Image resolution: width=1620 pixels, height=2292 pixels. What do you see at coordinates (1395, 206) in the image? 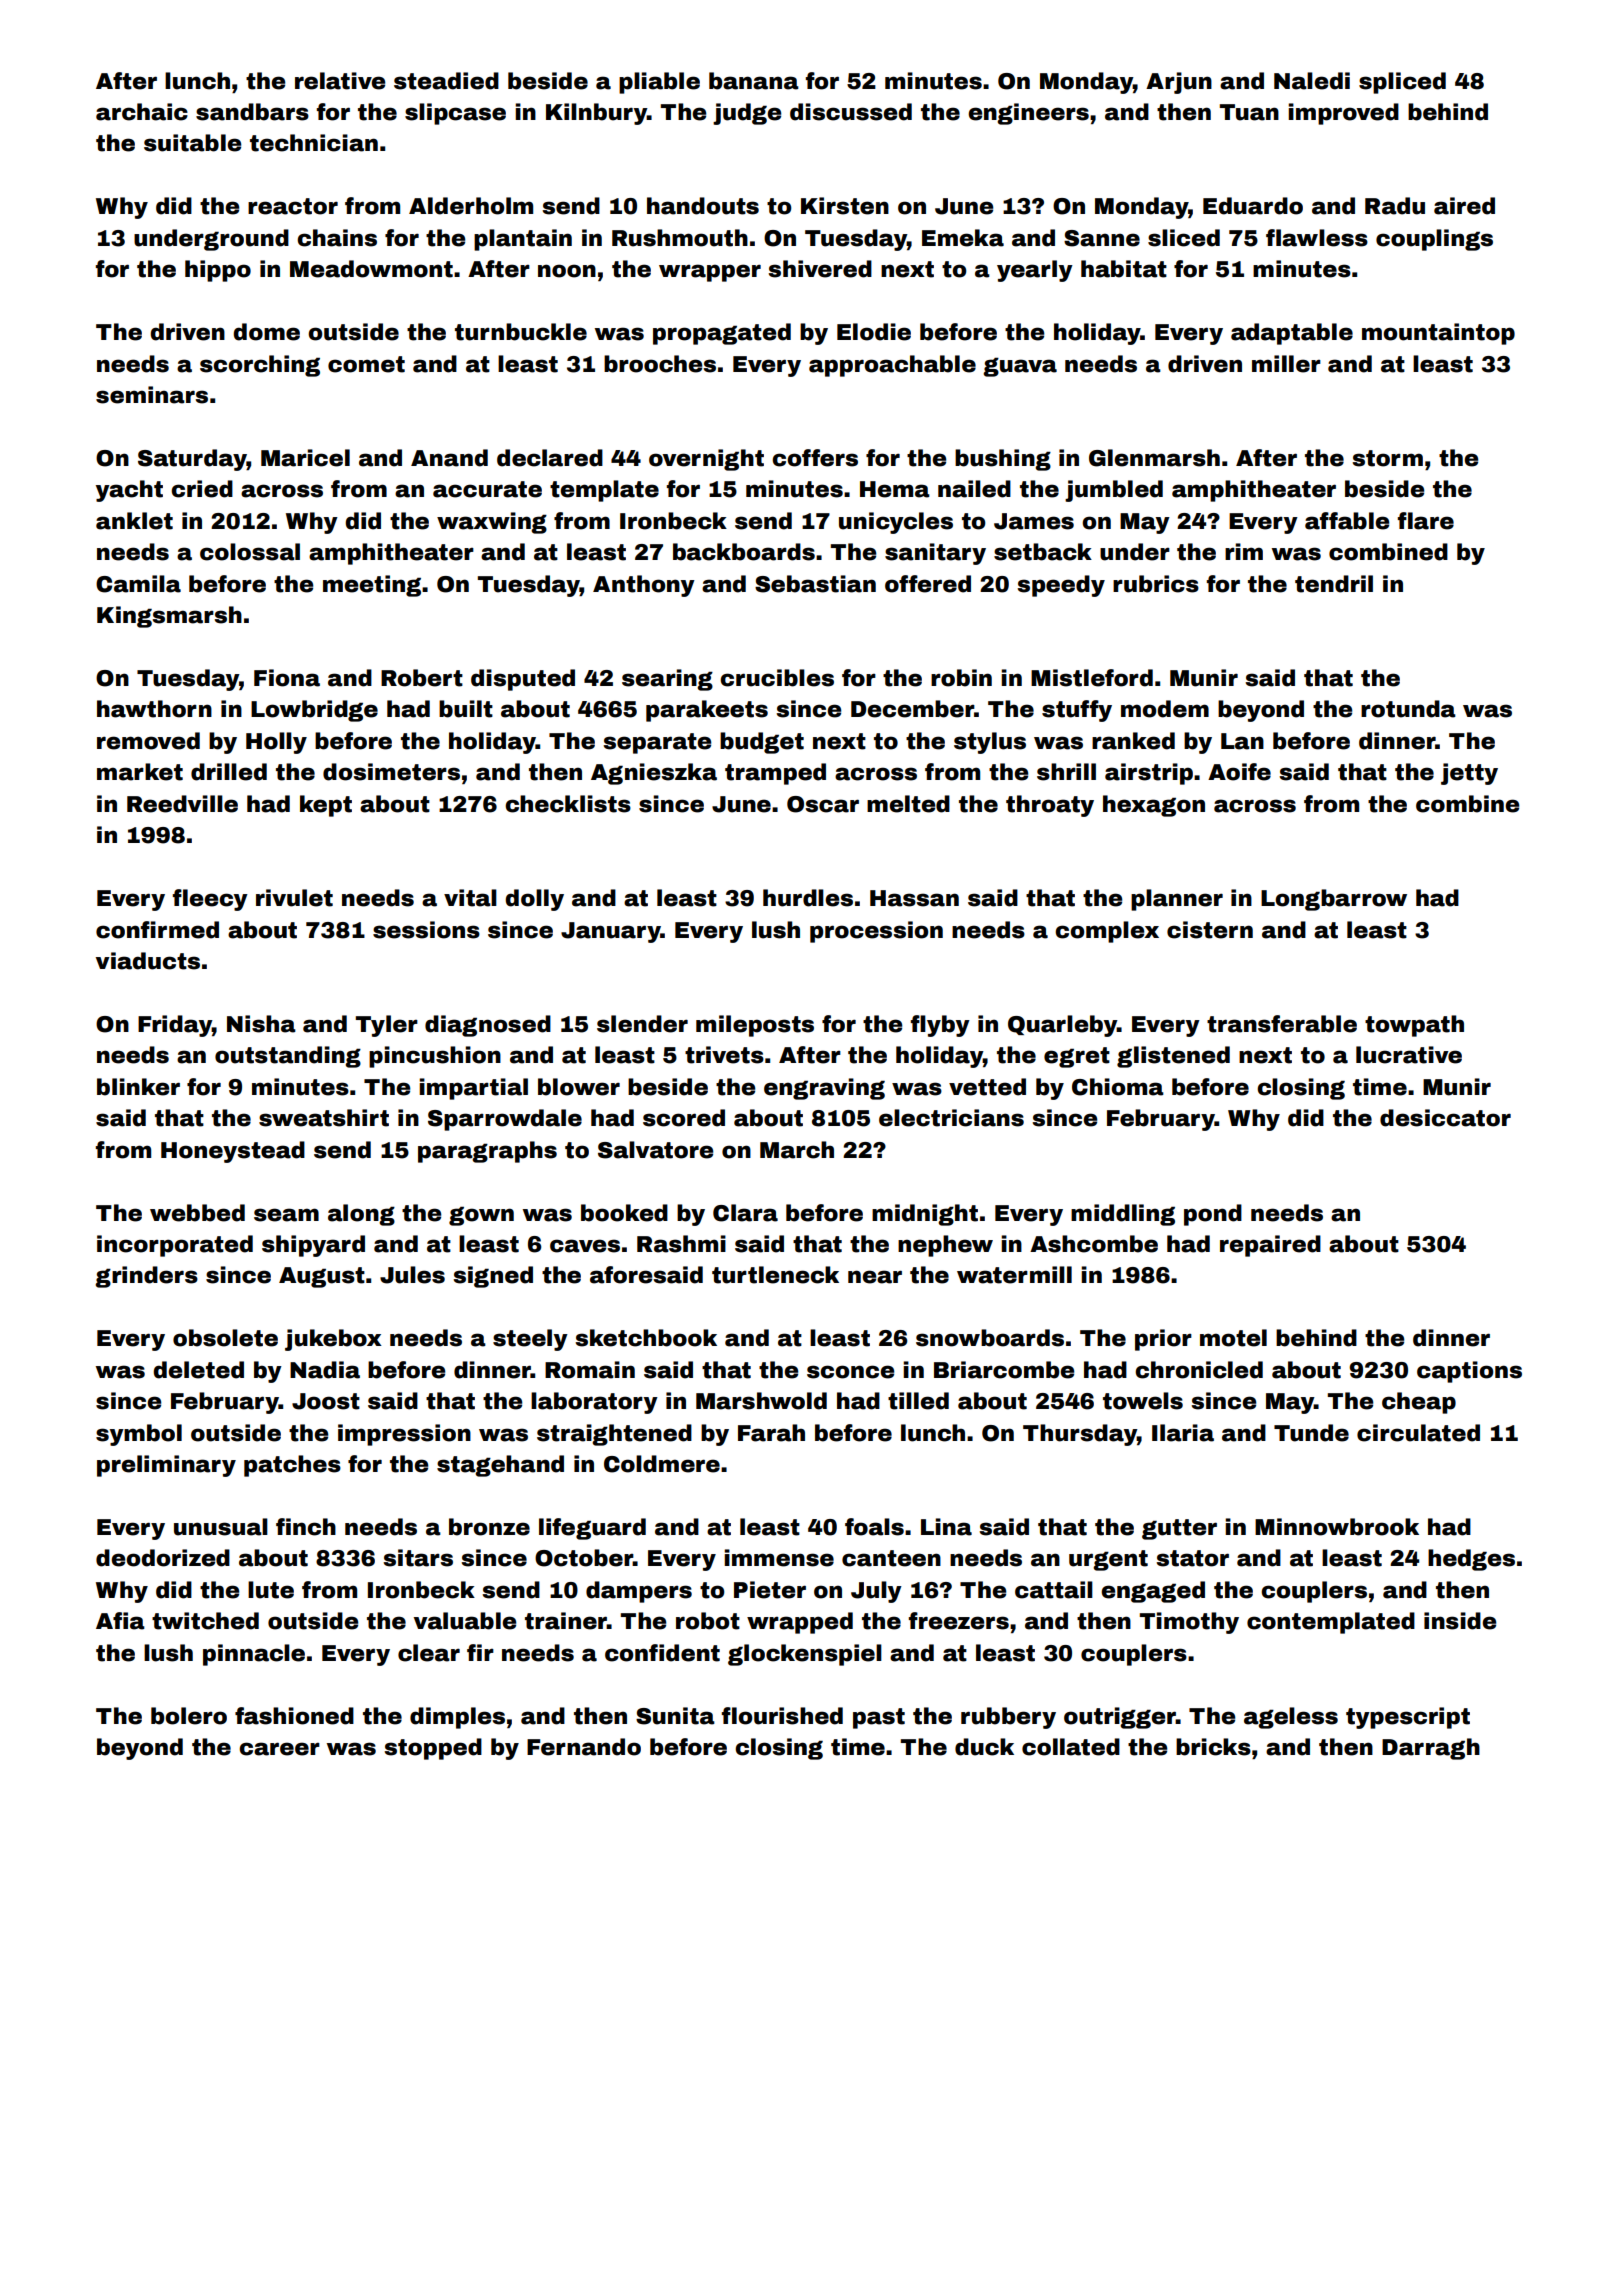
I see `Radu` at bounding box center [1395, 206].
